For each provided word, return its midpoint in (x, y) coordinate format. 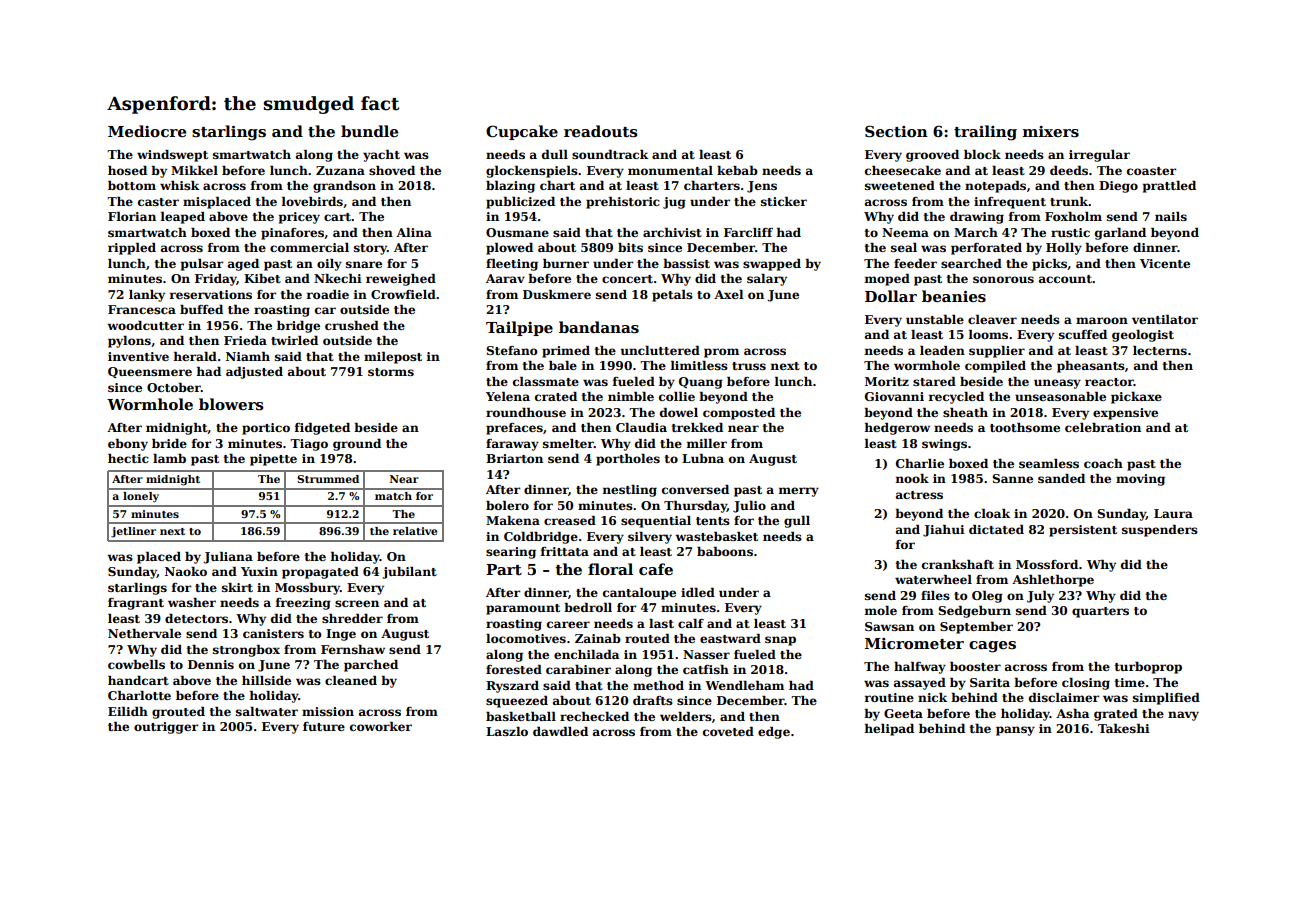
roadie (328, 294)
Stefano (512, 350)
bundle (369, 131)
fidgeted (322, 429)
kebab (737, 170)
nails (1171, 216)
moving (1140, 480)
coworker (381, 726)
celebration (1103, 427)
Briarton (514, 458)
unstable (935, 319)
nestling (630, 491)
